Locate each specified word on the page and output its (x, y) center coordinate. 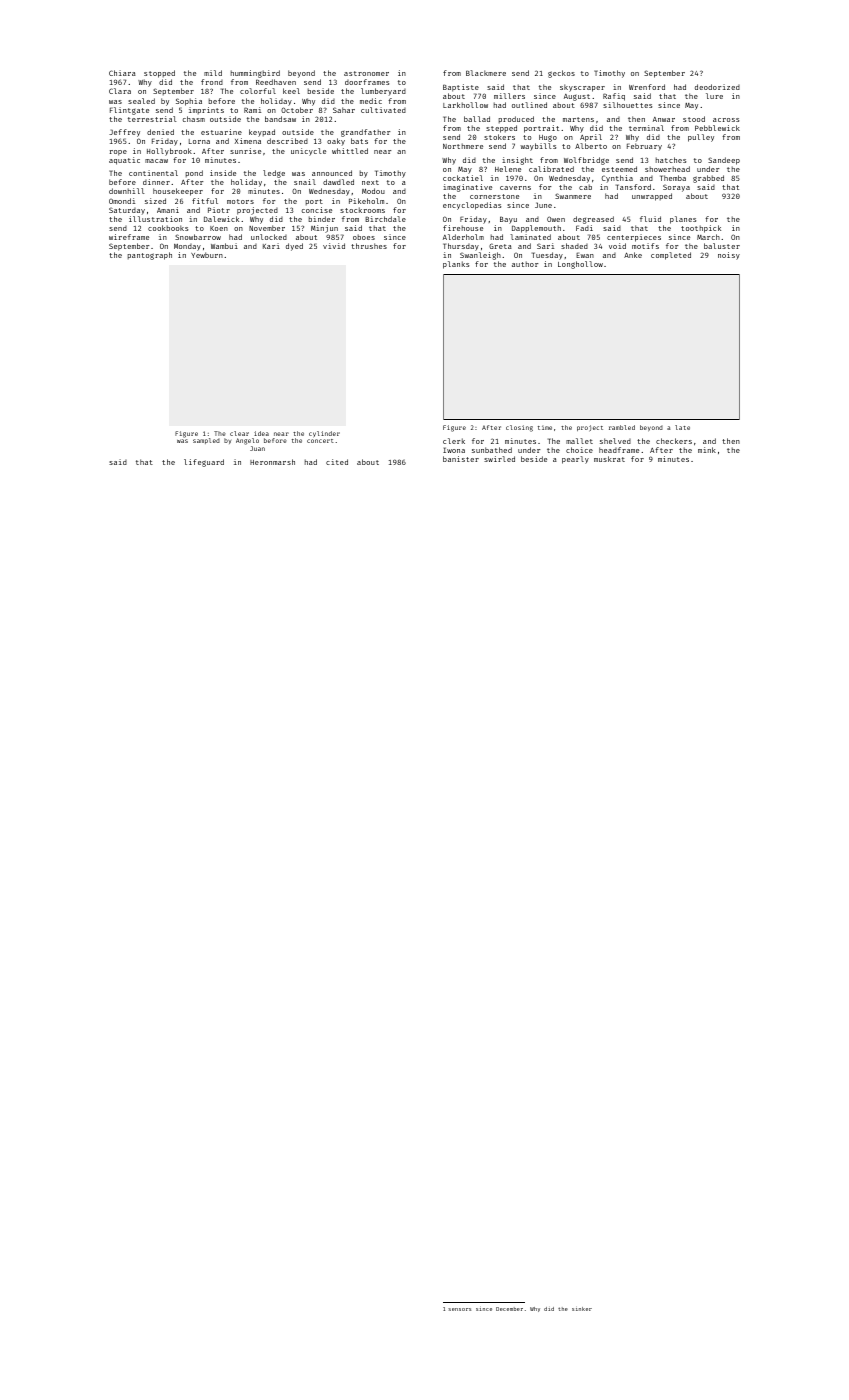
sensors (459, 1309)
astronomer (366, 73)
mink (707, 450)
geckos (561, 74)
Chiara (122, 73)
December (509, 1309)
